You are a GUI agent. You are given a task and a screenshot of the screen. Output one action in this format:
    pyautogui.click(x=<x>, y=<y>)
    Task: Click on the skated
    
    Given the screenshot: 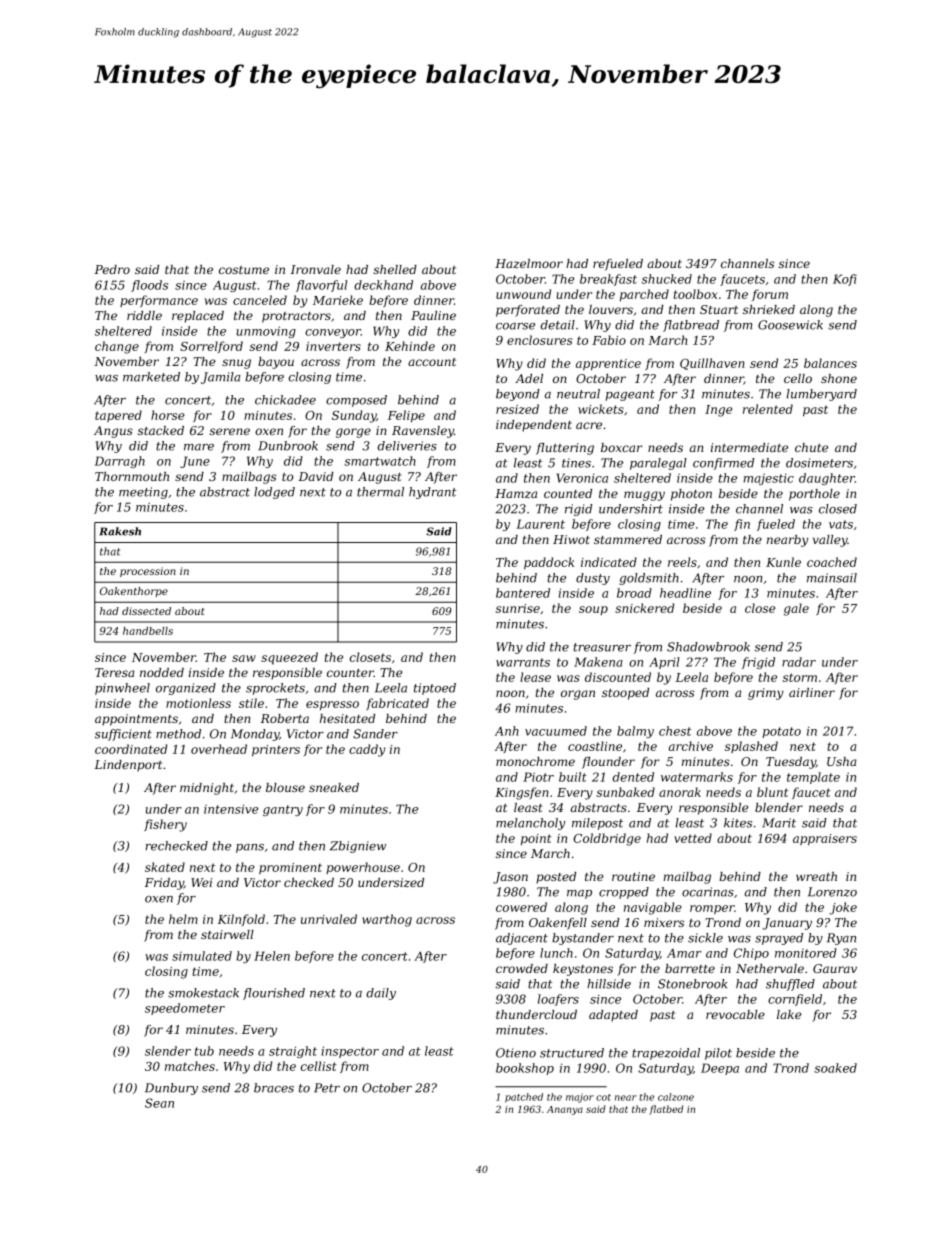 What is the action you would take?
    pyautogui.click(x=165, y=867)
